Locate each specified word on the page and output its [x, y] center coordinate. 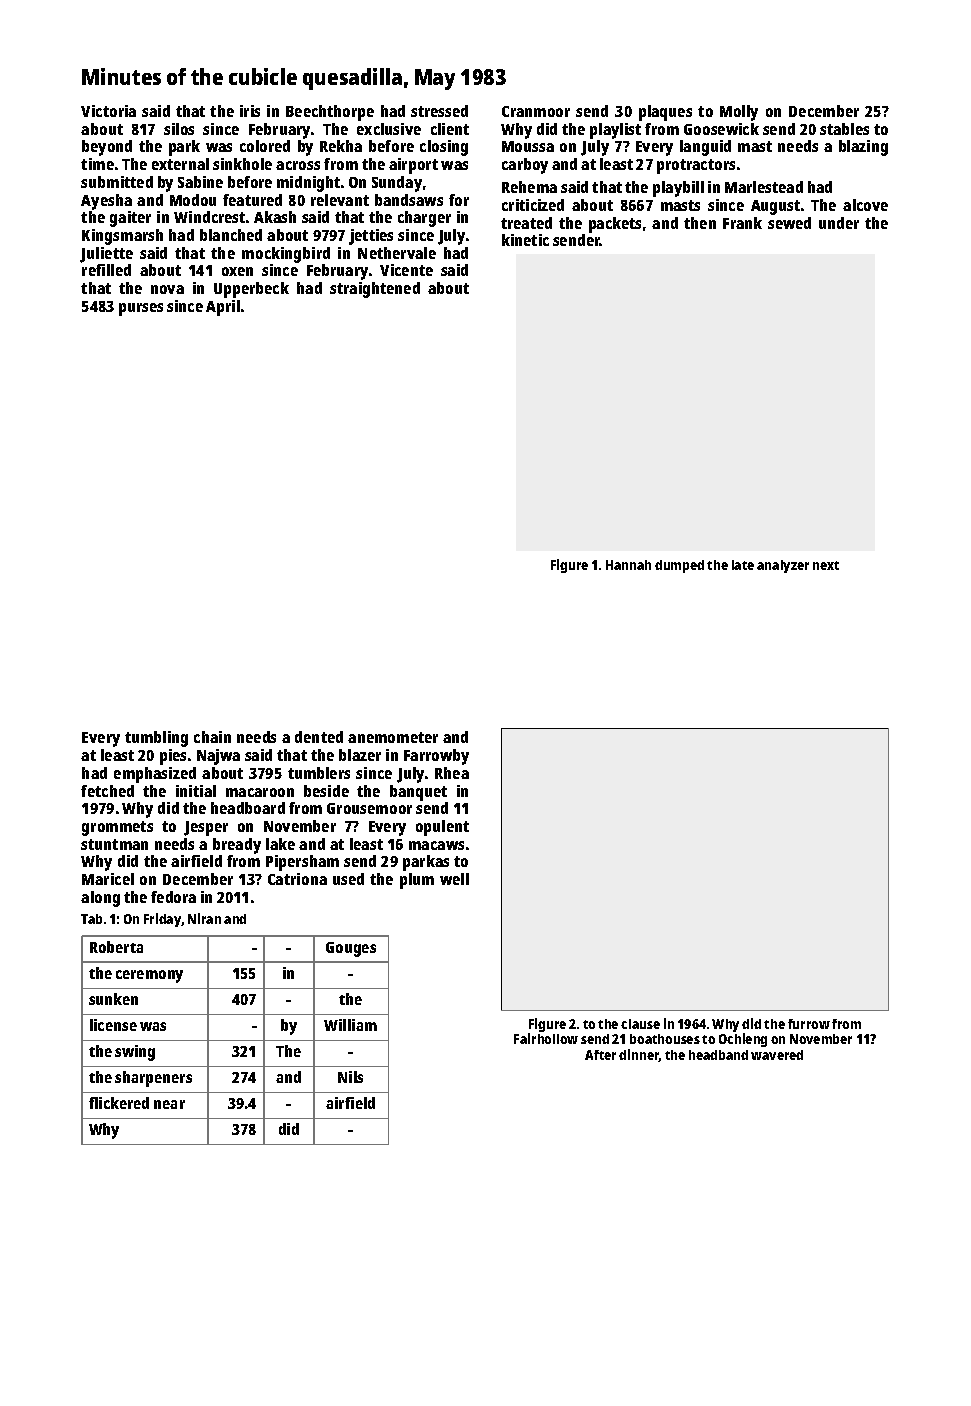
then [700, 223]
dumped [679, 566]
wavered [777, 1055]
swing [135, 1053]
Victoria [108, 111]
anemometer [393, 737]
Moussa [528, 146]
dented [319, 737]
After [600, 1055]
